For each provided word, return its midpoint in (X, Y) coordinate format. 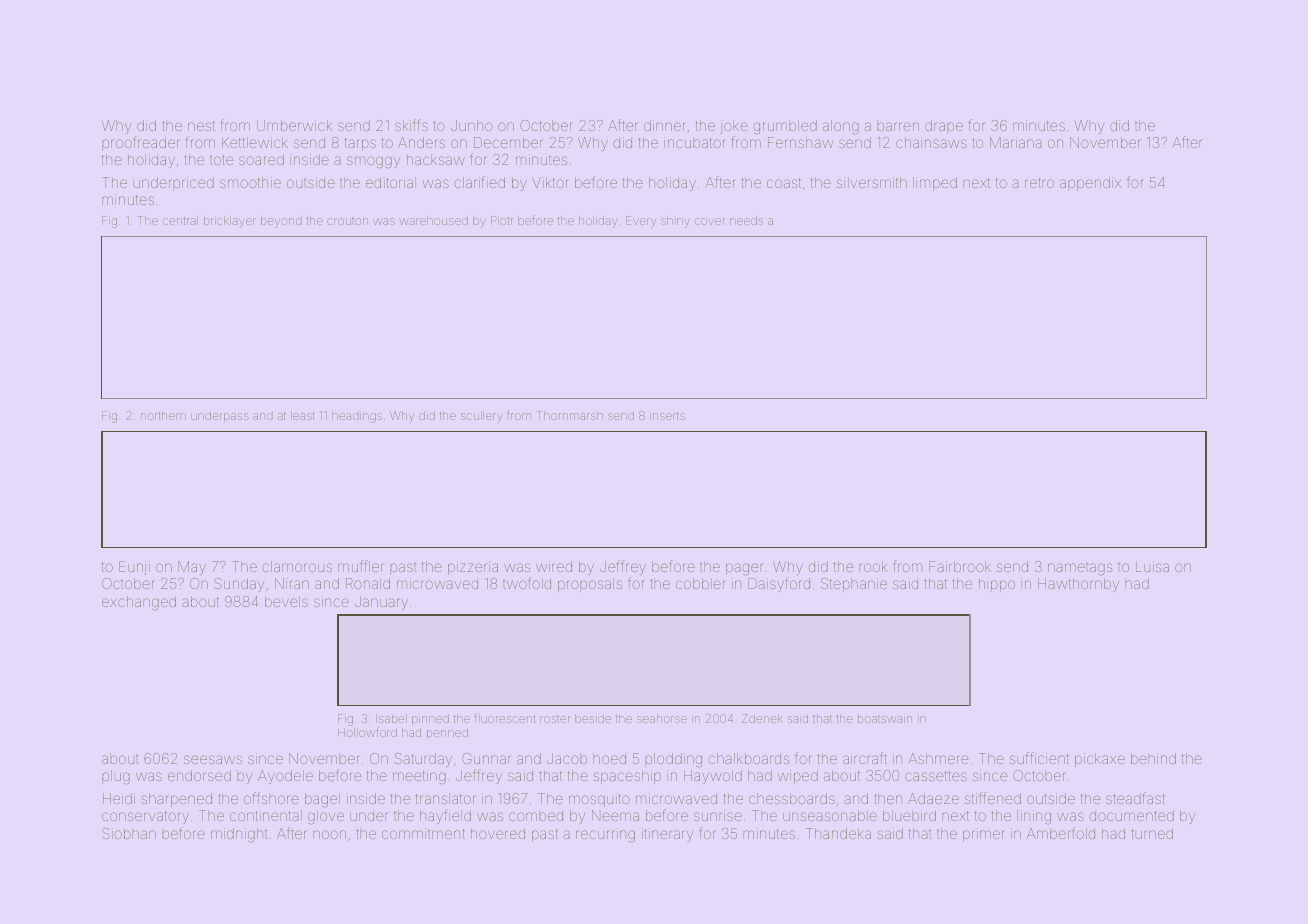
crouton (347, 221)
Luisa (1152, 566)
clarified (479, 182)
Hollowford (367, 732)
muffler (361, 566)
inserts (667, 416)
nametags (1080, 569)
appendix (1090, 184)
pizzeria (473, 568)
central (180, 220)
